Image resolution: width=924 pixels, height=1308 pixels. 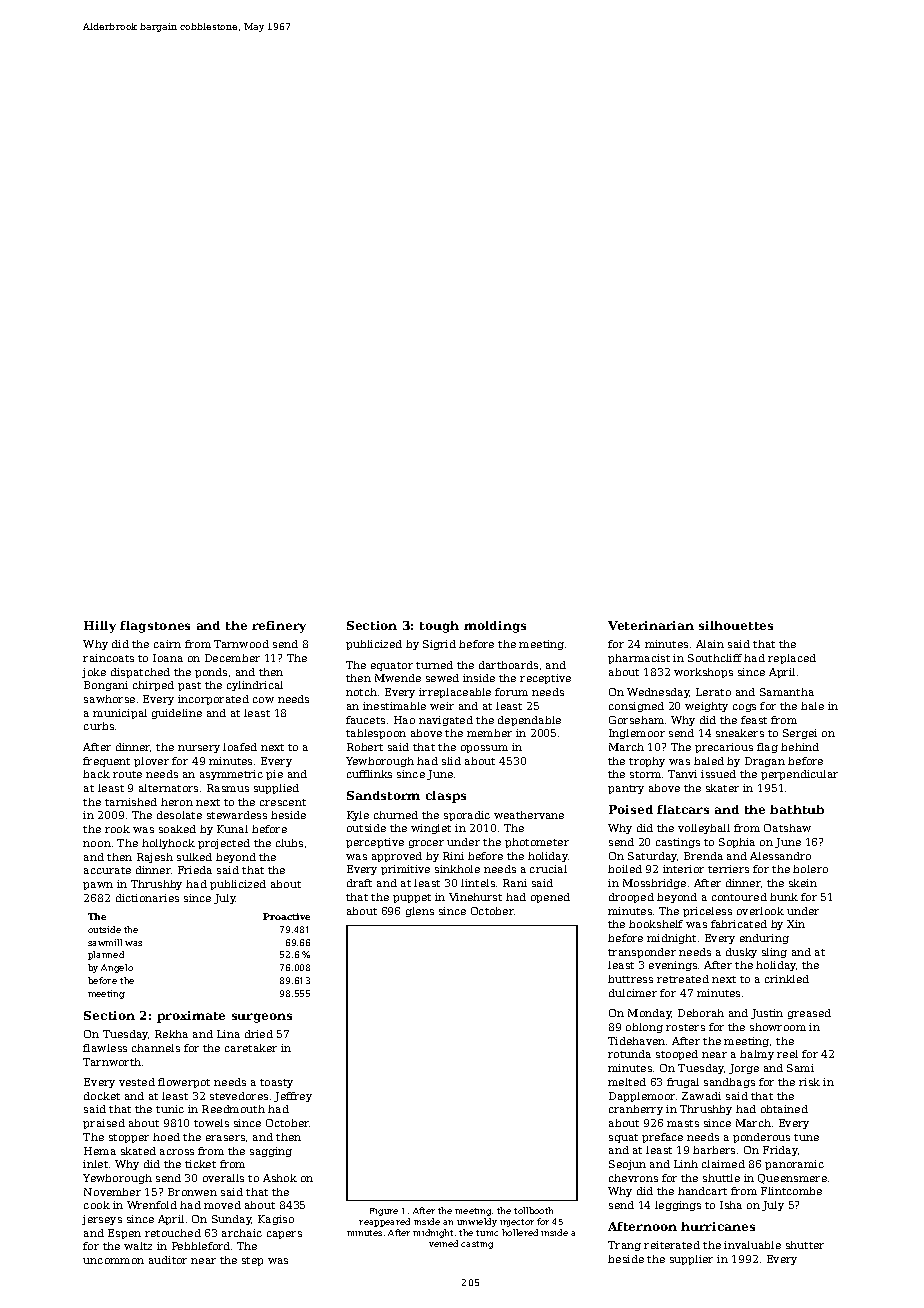 What do you see at coordinates (806, 1137) in the page?
I see `tune` at bounding box center [806, 1137].
